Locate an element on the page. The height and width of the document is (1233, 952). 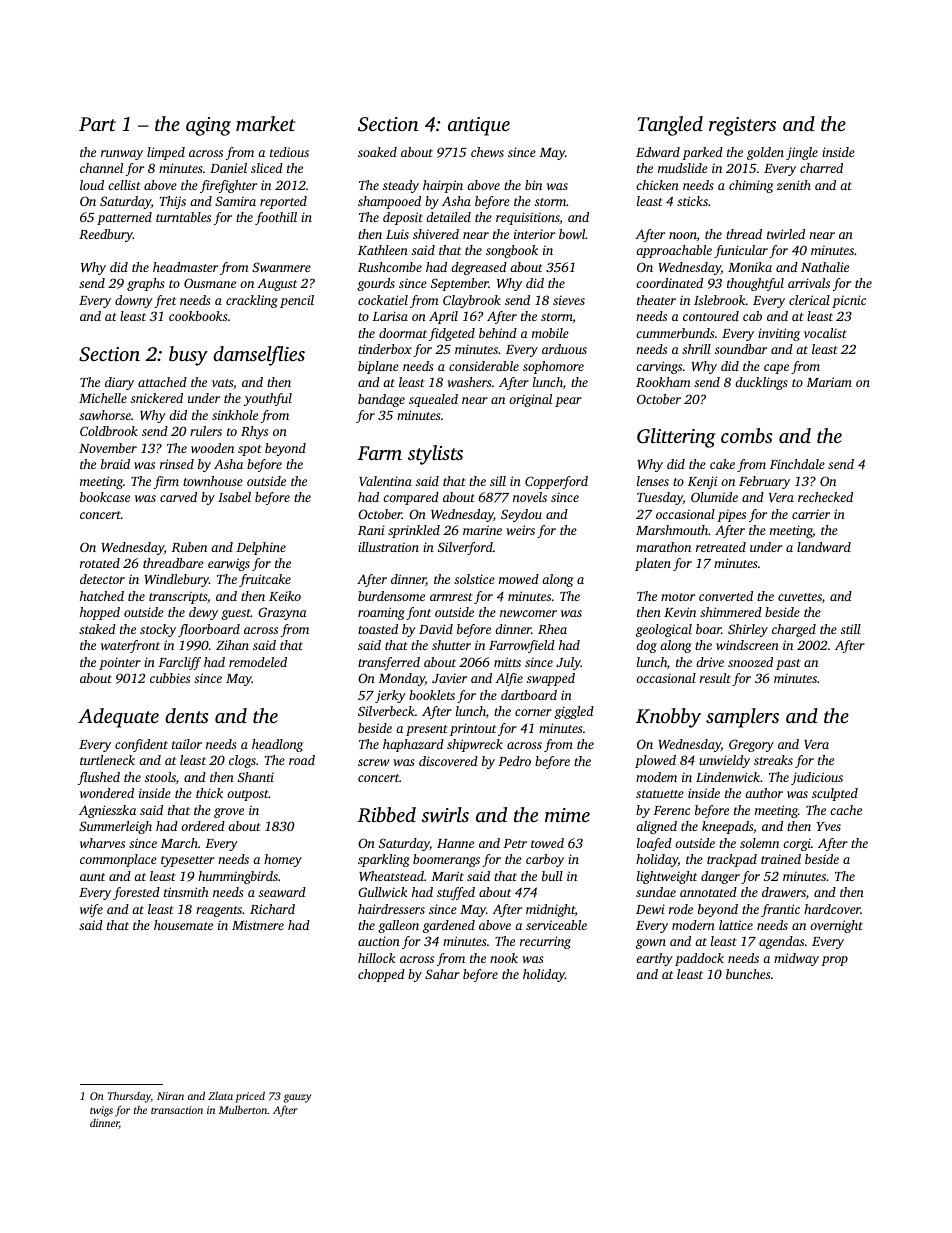
soaked is located at coordinates (377, 152).
